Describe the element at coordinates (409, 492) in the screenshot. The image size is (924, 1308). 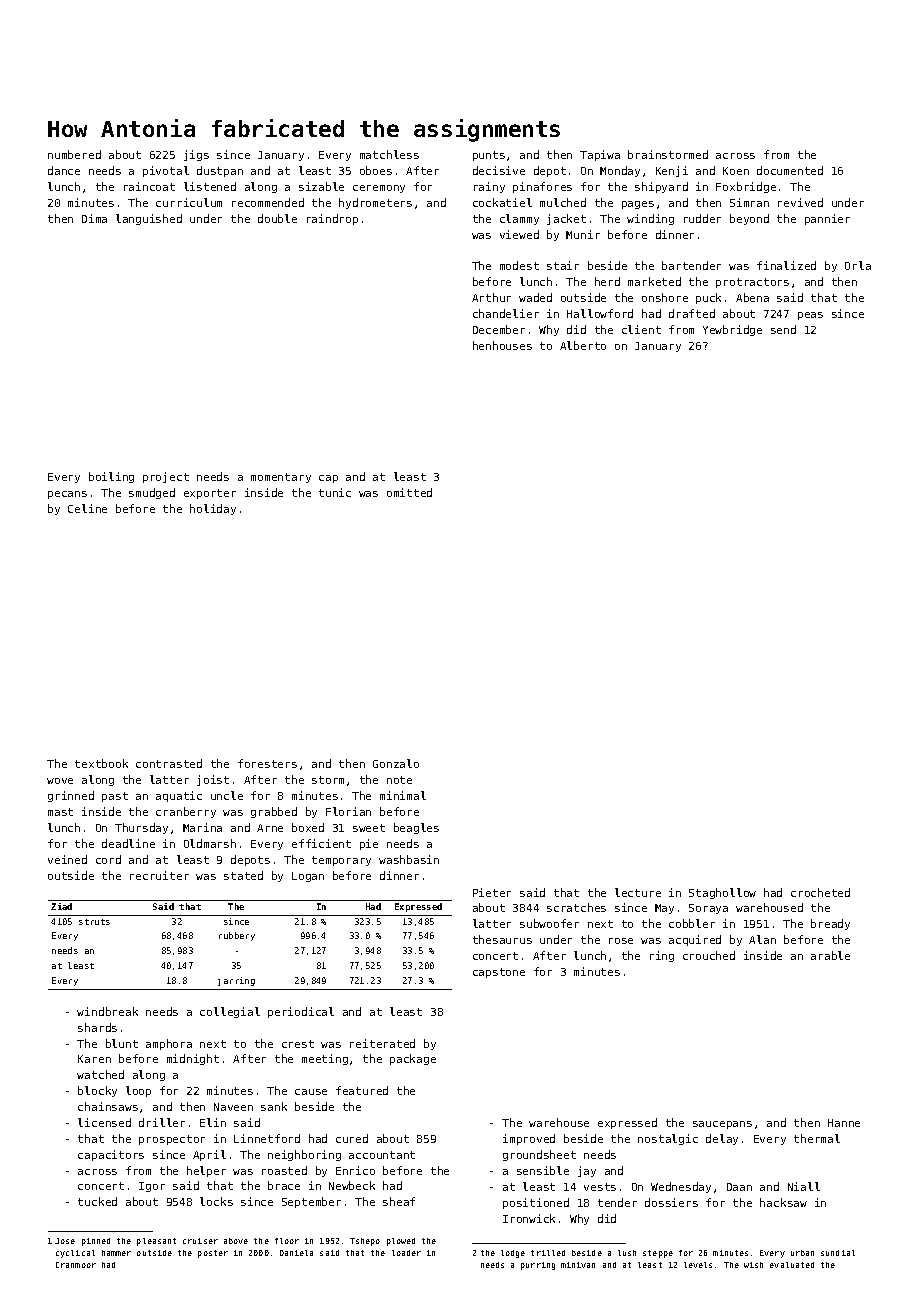
I see `omitted` at that location.
